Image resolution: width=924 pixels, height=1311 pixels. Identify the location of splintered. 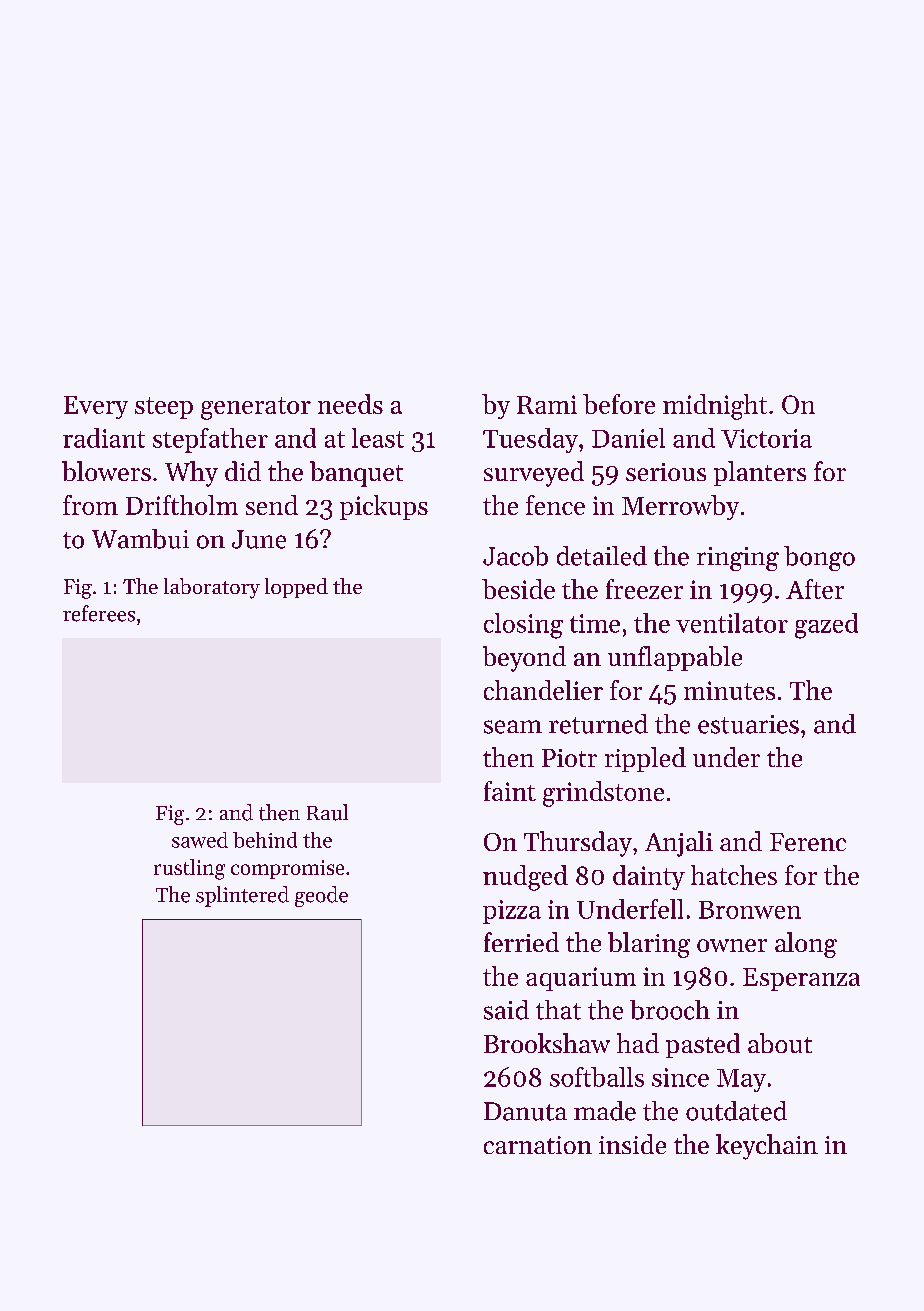
(242, 896).
